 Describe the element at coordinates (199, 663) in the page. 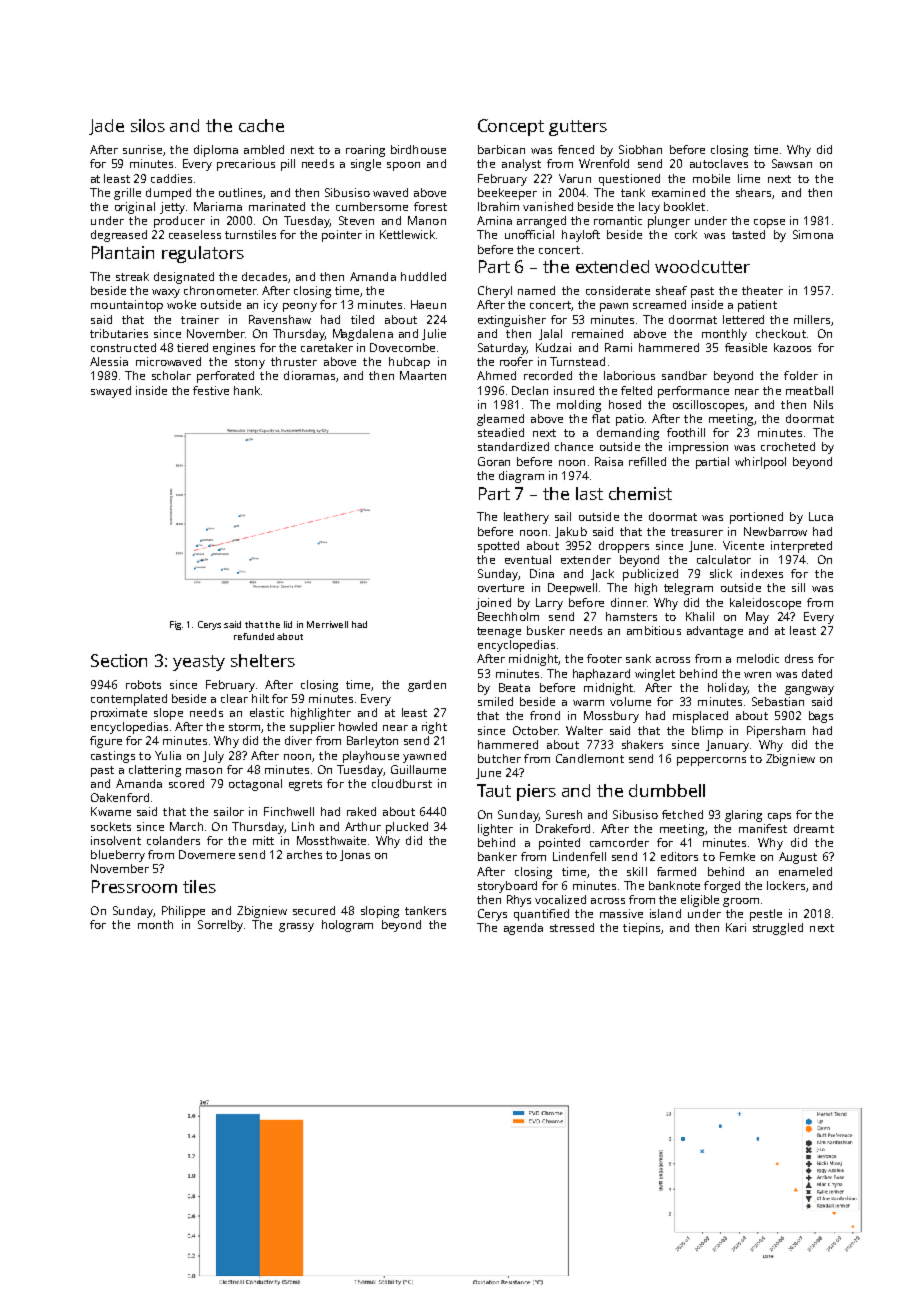

I see `yeasty` at that location.
